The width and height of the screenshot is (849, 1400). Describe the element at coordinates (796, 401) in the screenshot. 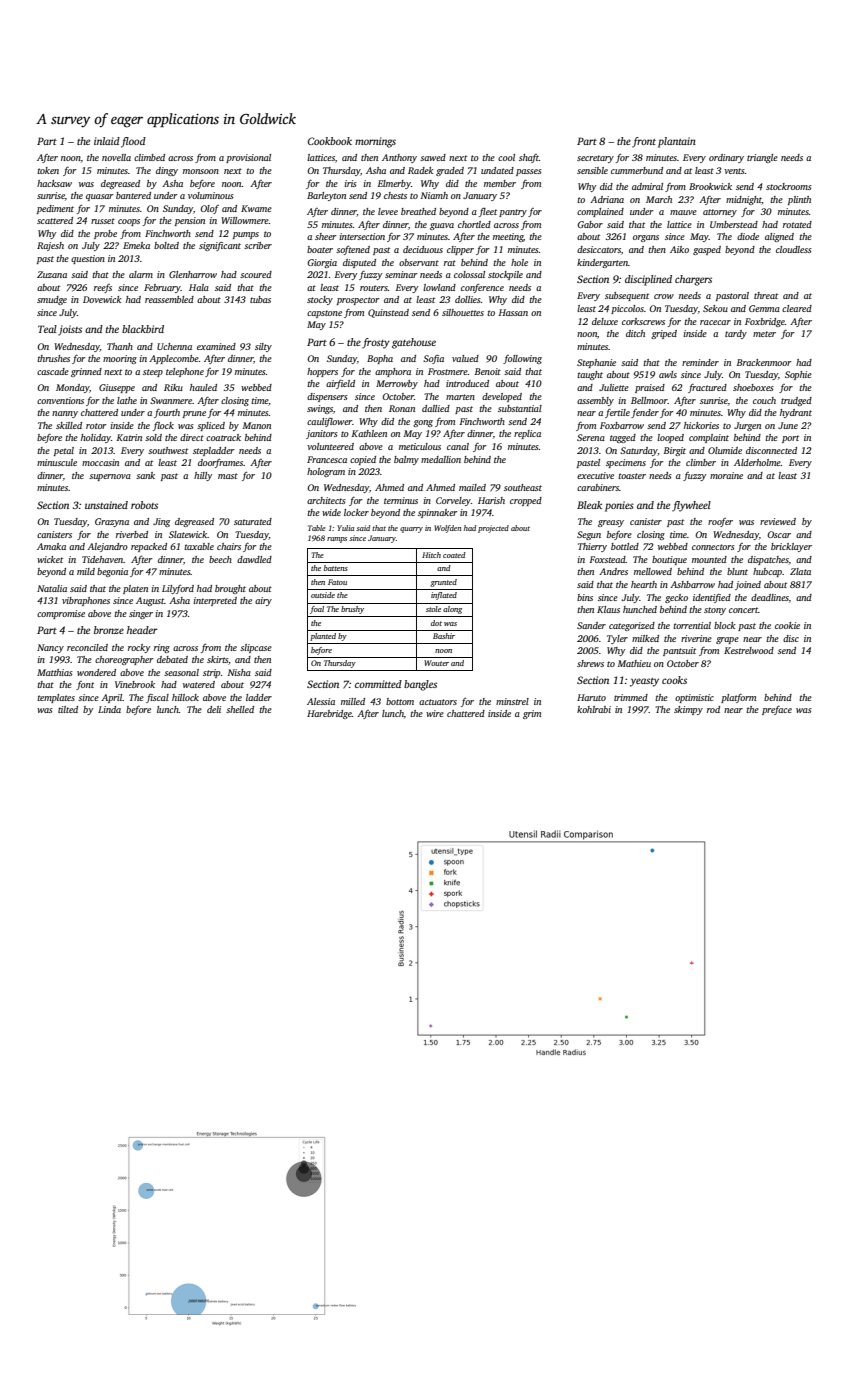

I see `trudged` at that location.
